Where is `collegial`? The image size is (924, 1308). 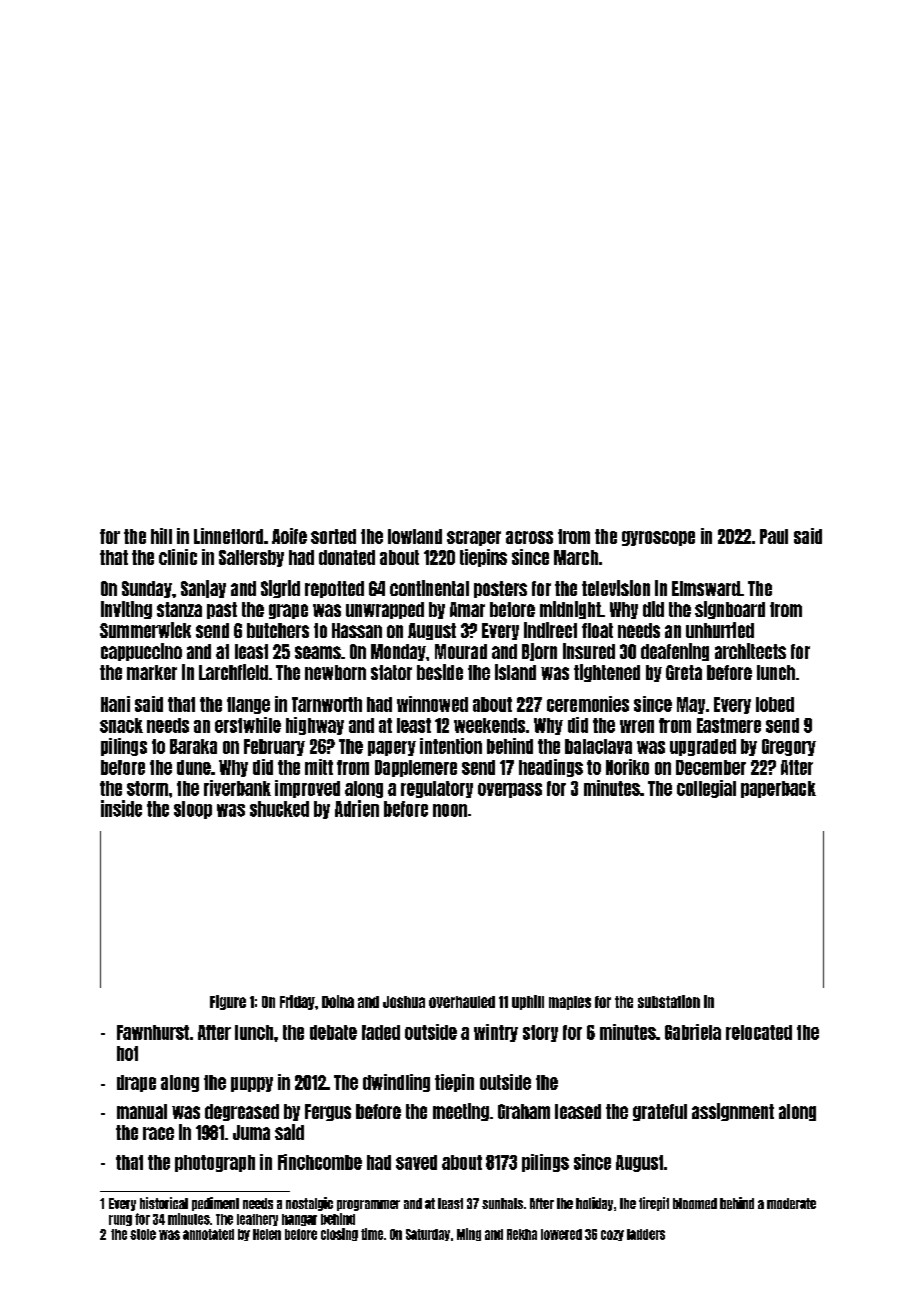
collegial is located at coordinates (706, 789).
